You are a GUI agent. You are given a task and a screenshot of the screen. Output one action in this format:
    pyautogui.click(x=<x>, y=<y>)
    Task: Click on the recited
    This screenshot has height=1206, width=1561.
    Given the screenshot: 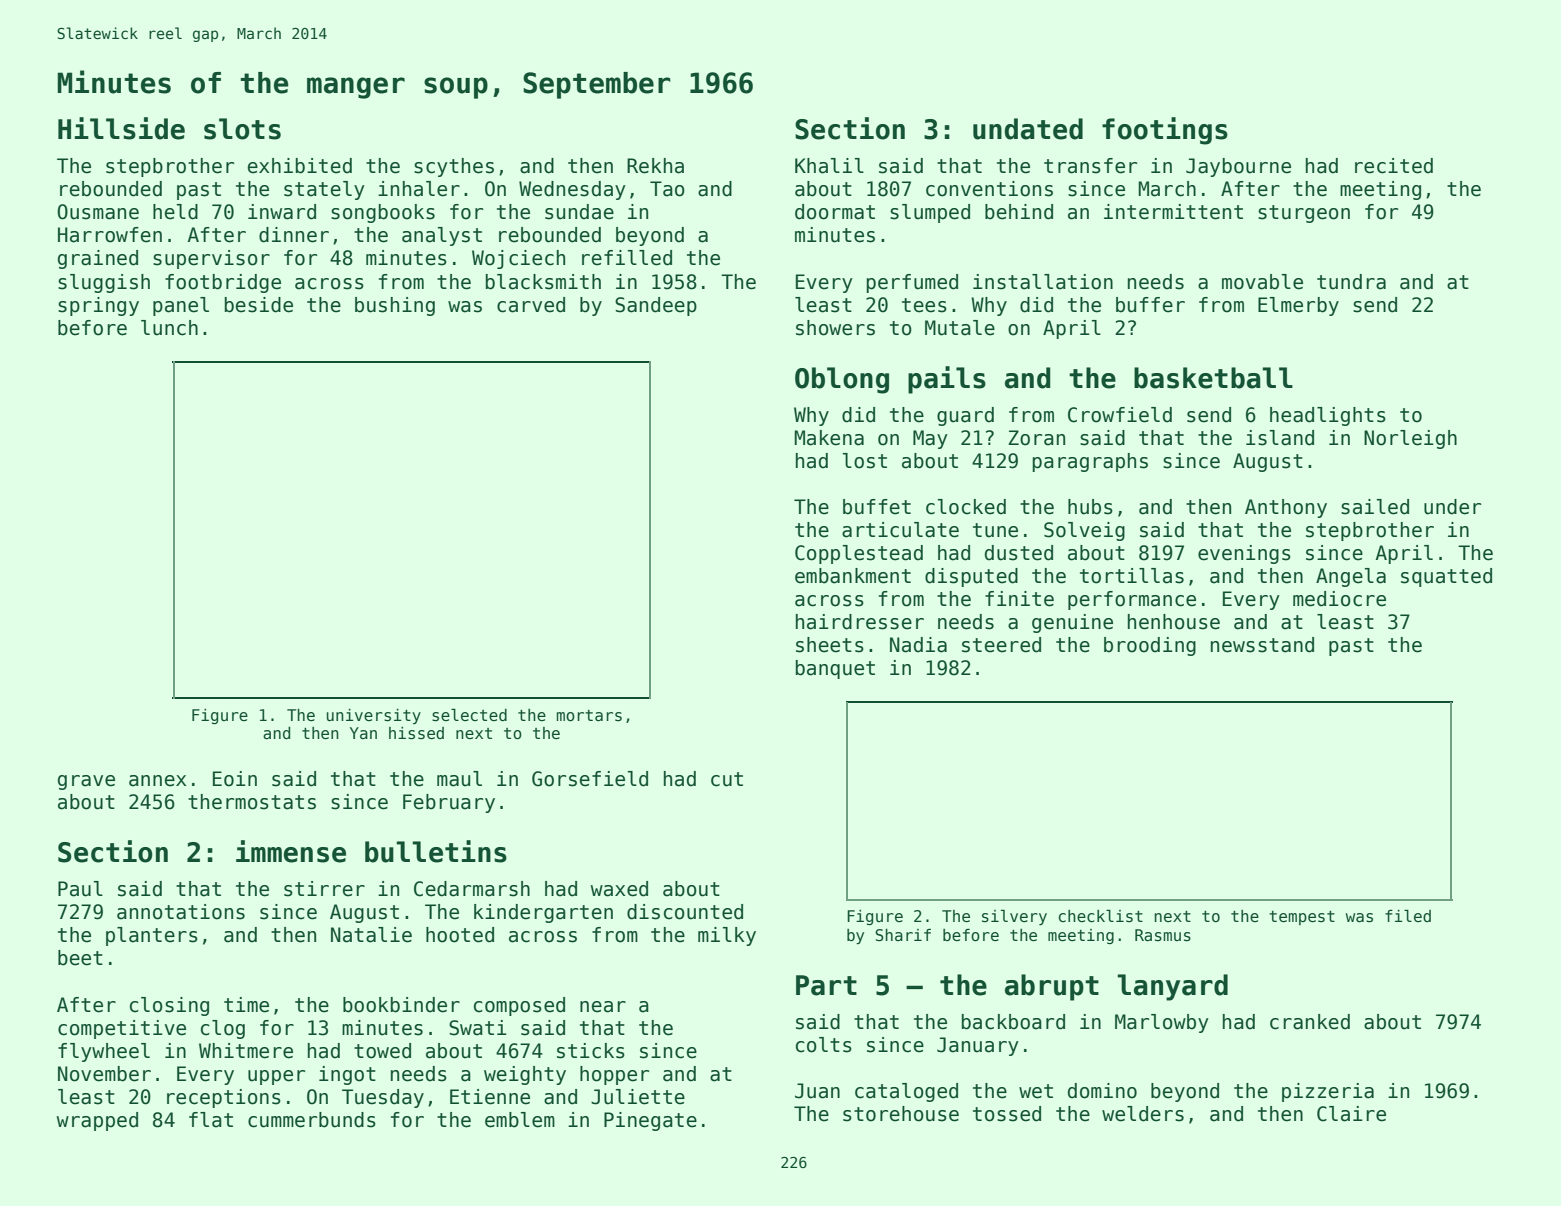 What is the action you would take?
    pyautogui.click(x=1394, y=166)
